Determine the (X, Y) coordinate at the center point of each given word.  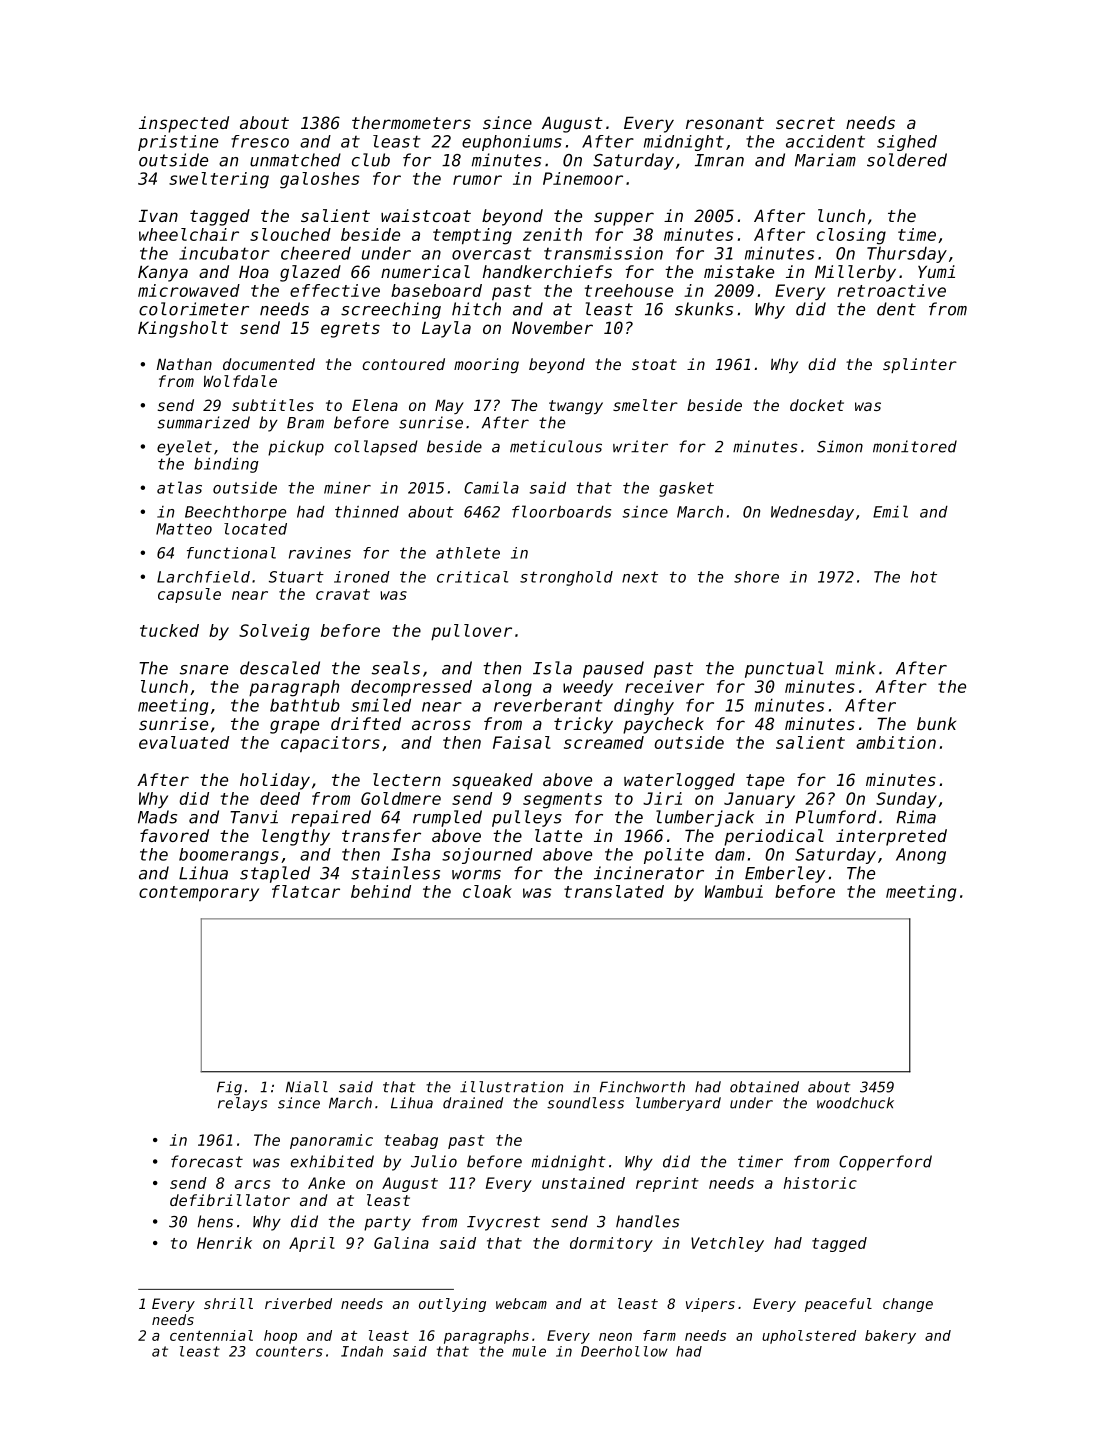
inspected (184, 124)
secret (805, 123)
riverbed (298, 1303)
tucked (169, 630)
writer (640, 446)
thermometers (411, 122)
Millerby (855, 273)
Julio (434, 1161)
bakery (890, 1337)
